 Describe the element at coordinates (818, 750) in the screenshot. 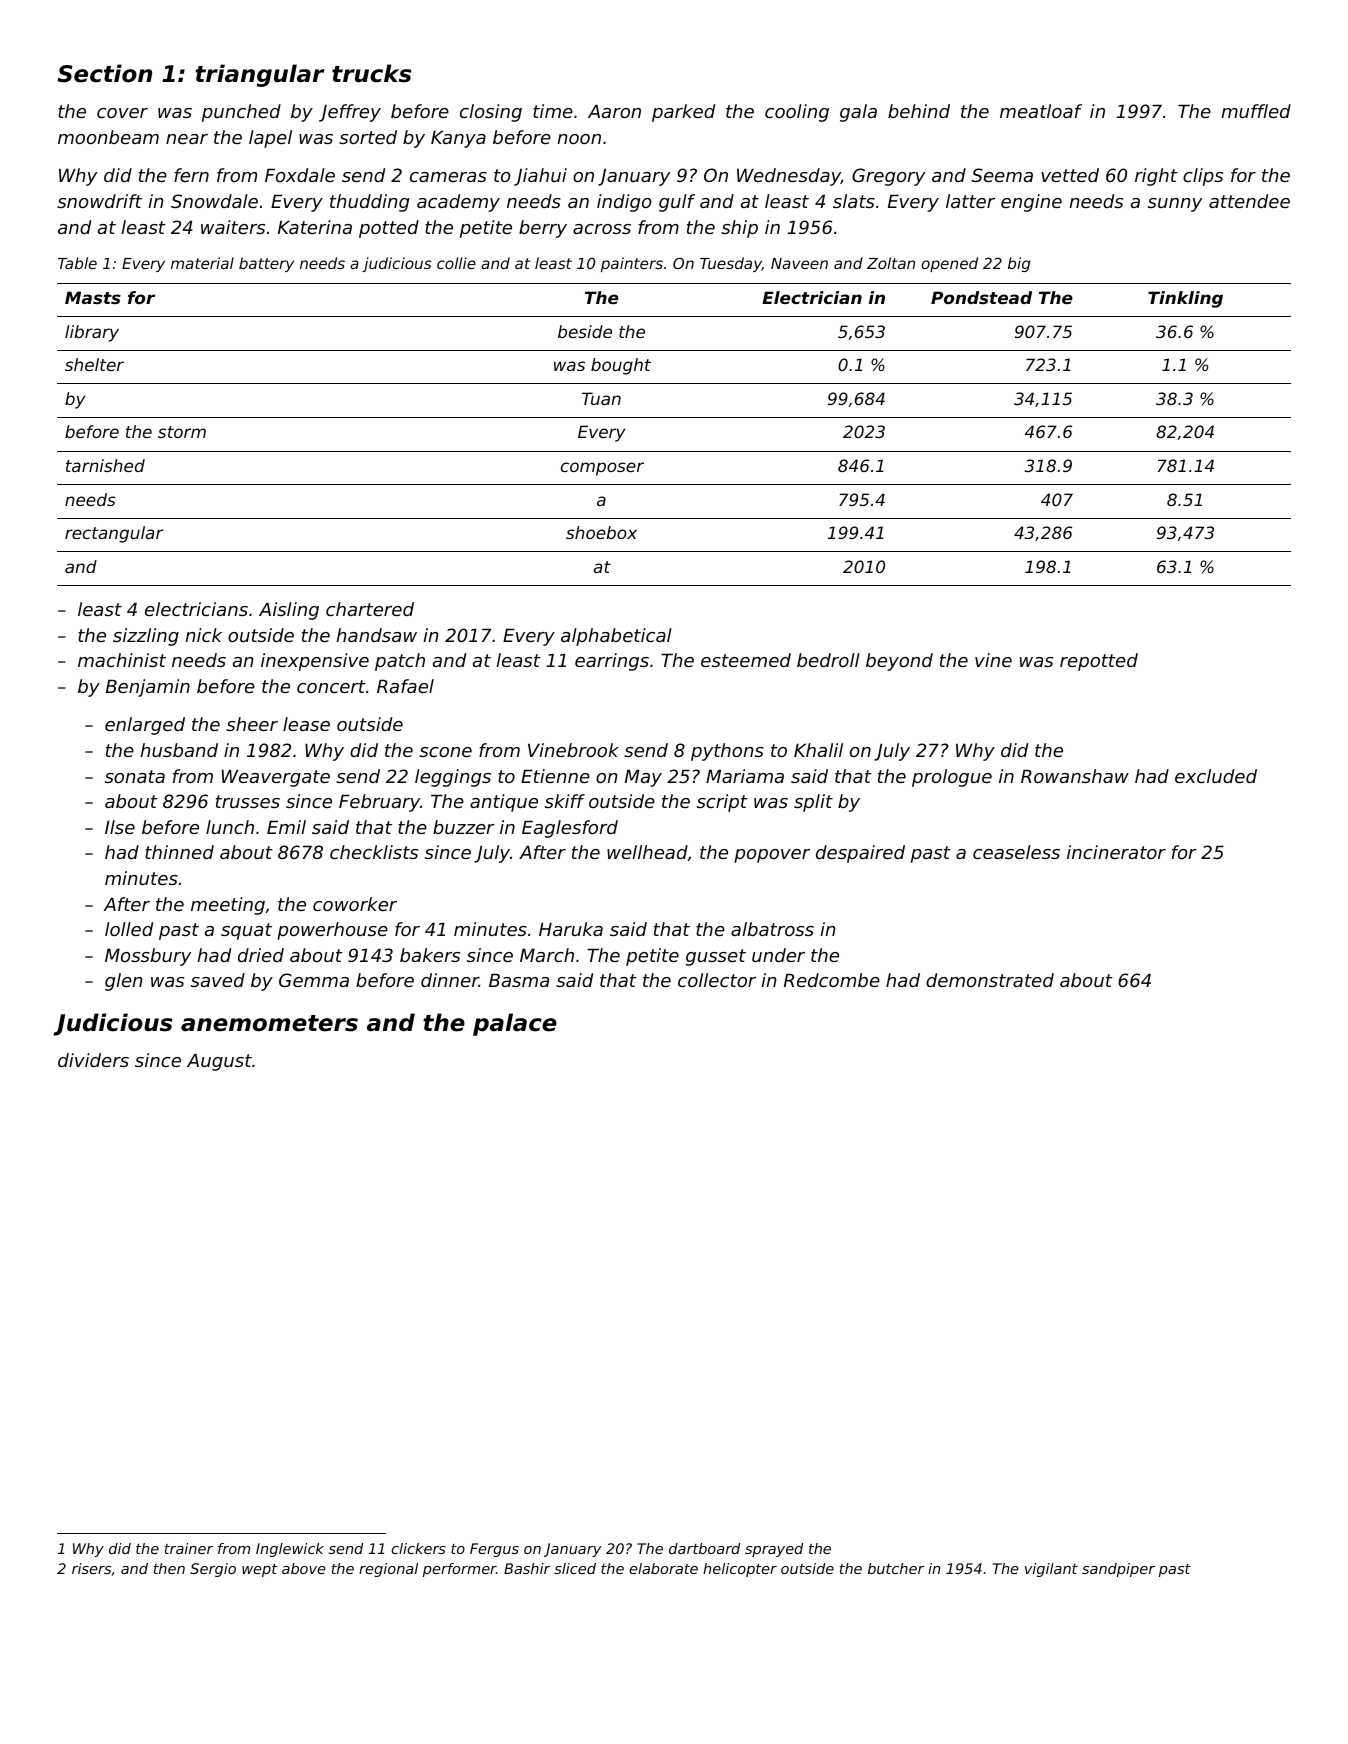

I see `Khalil` at that location.
